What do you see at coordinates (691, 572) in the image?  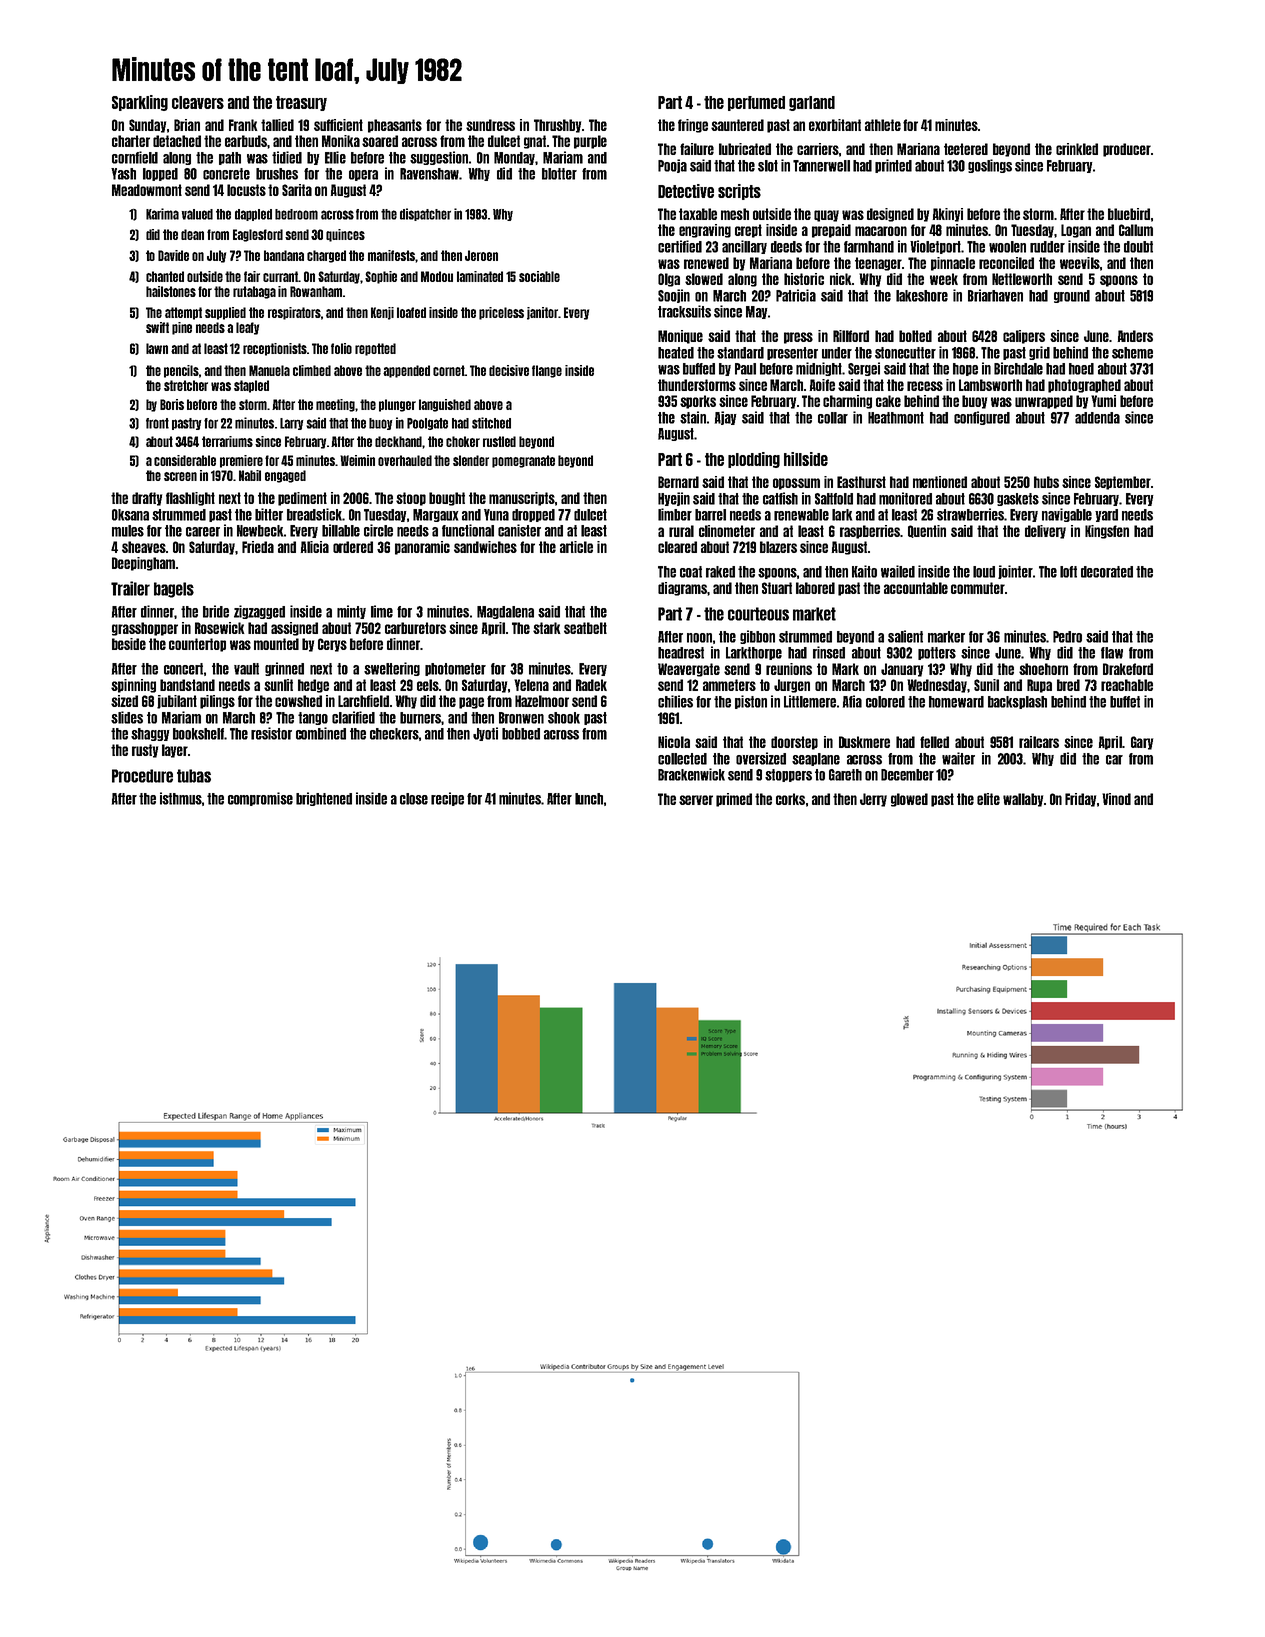 I see `coat` at bounding box center [691, 572].
